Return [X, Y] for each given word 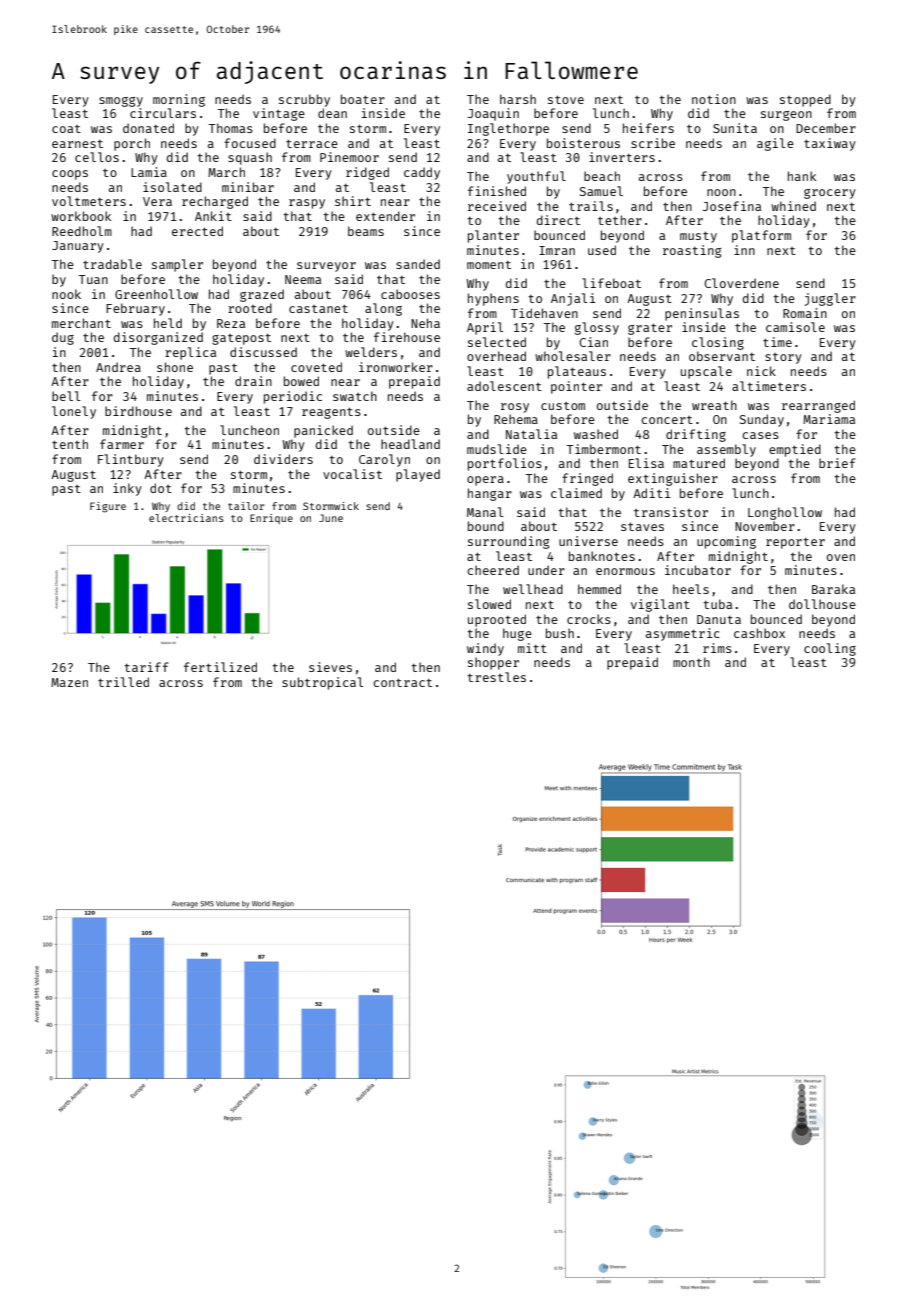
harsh [518, 99]
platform [761, 236]
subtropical [323, 683]
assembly [726, 450]
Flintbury [131, 460]
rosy [515, 408]
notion [714, 99]
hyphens [493, 299]
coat [66, 129]
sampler [177, 265]
